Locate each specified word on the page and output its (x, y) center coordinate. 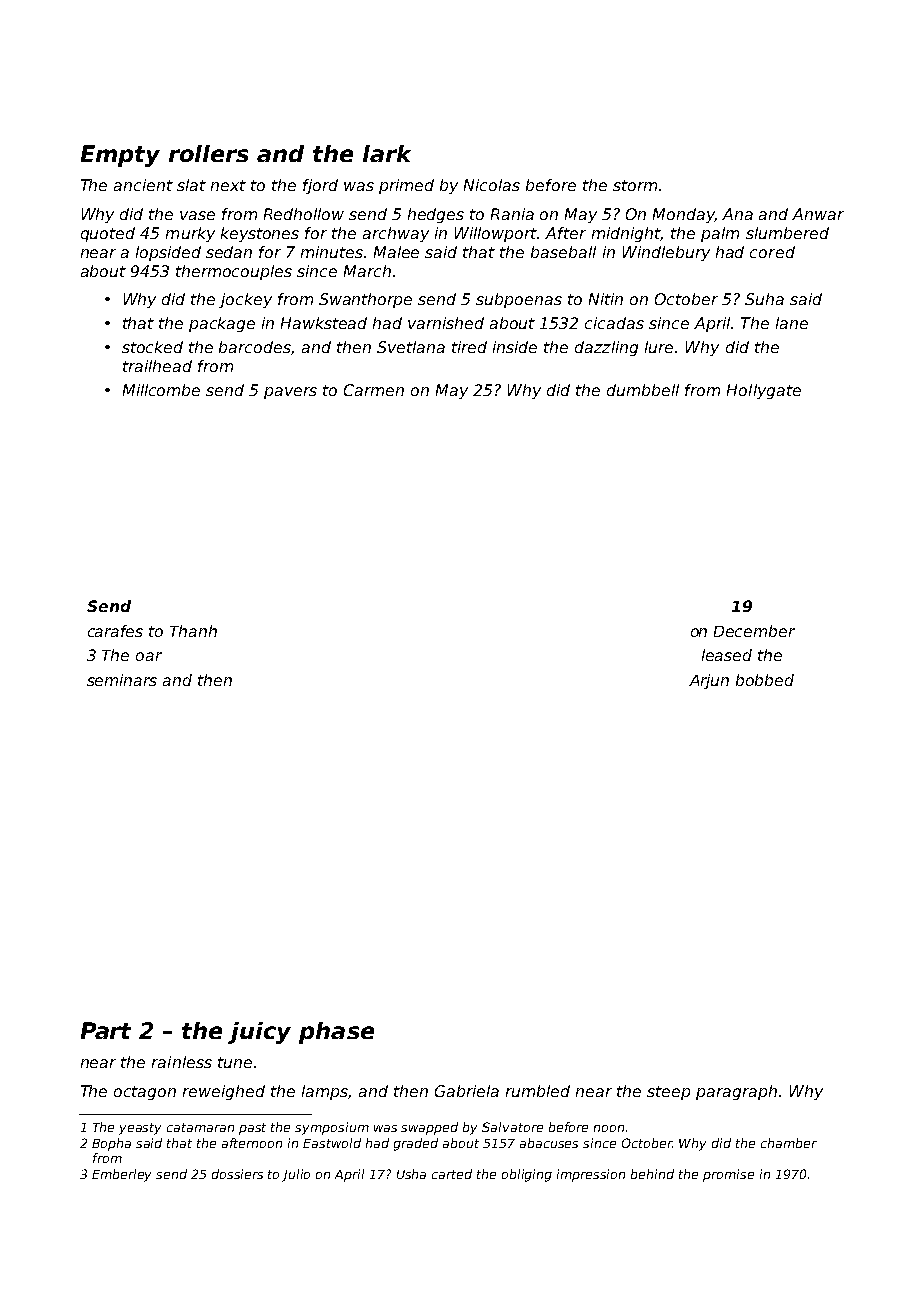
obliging (527, 1175)
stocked (152, 347)
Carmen (374, 390)
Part (106, 1030)
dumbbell (643, 390)
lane (792, 323)
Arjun (709, 681)
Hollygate (764, 391)
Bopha (111, 1144)
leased (727, 655)
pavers (290, 393)
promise (728, 1175)
